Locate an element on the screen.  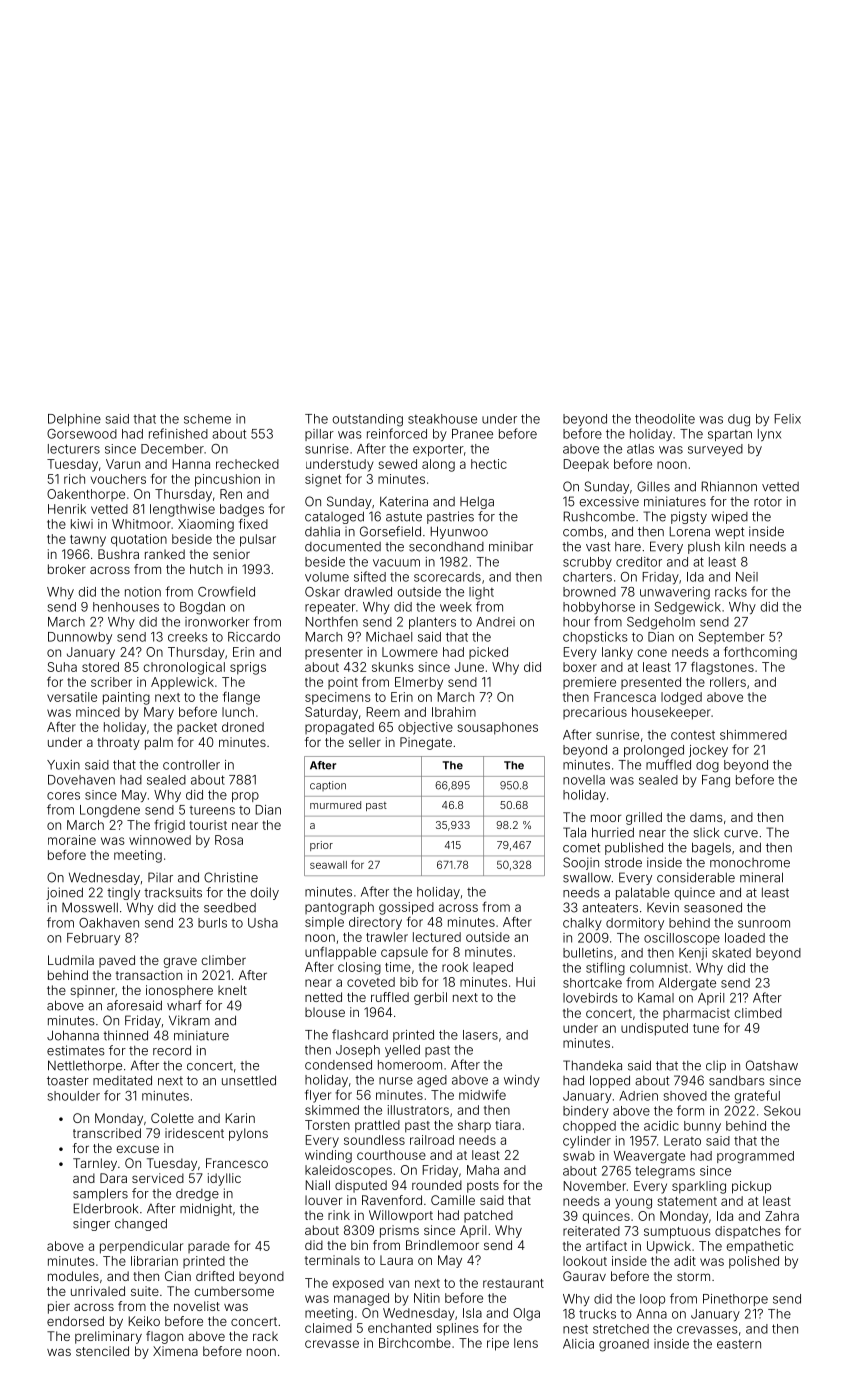
closing is located at coordinates (359, 968).
